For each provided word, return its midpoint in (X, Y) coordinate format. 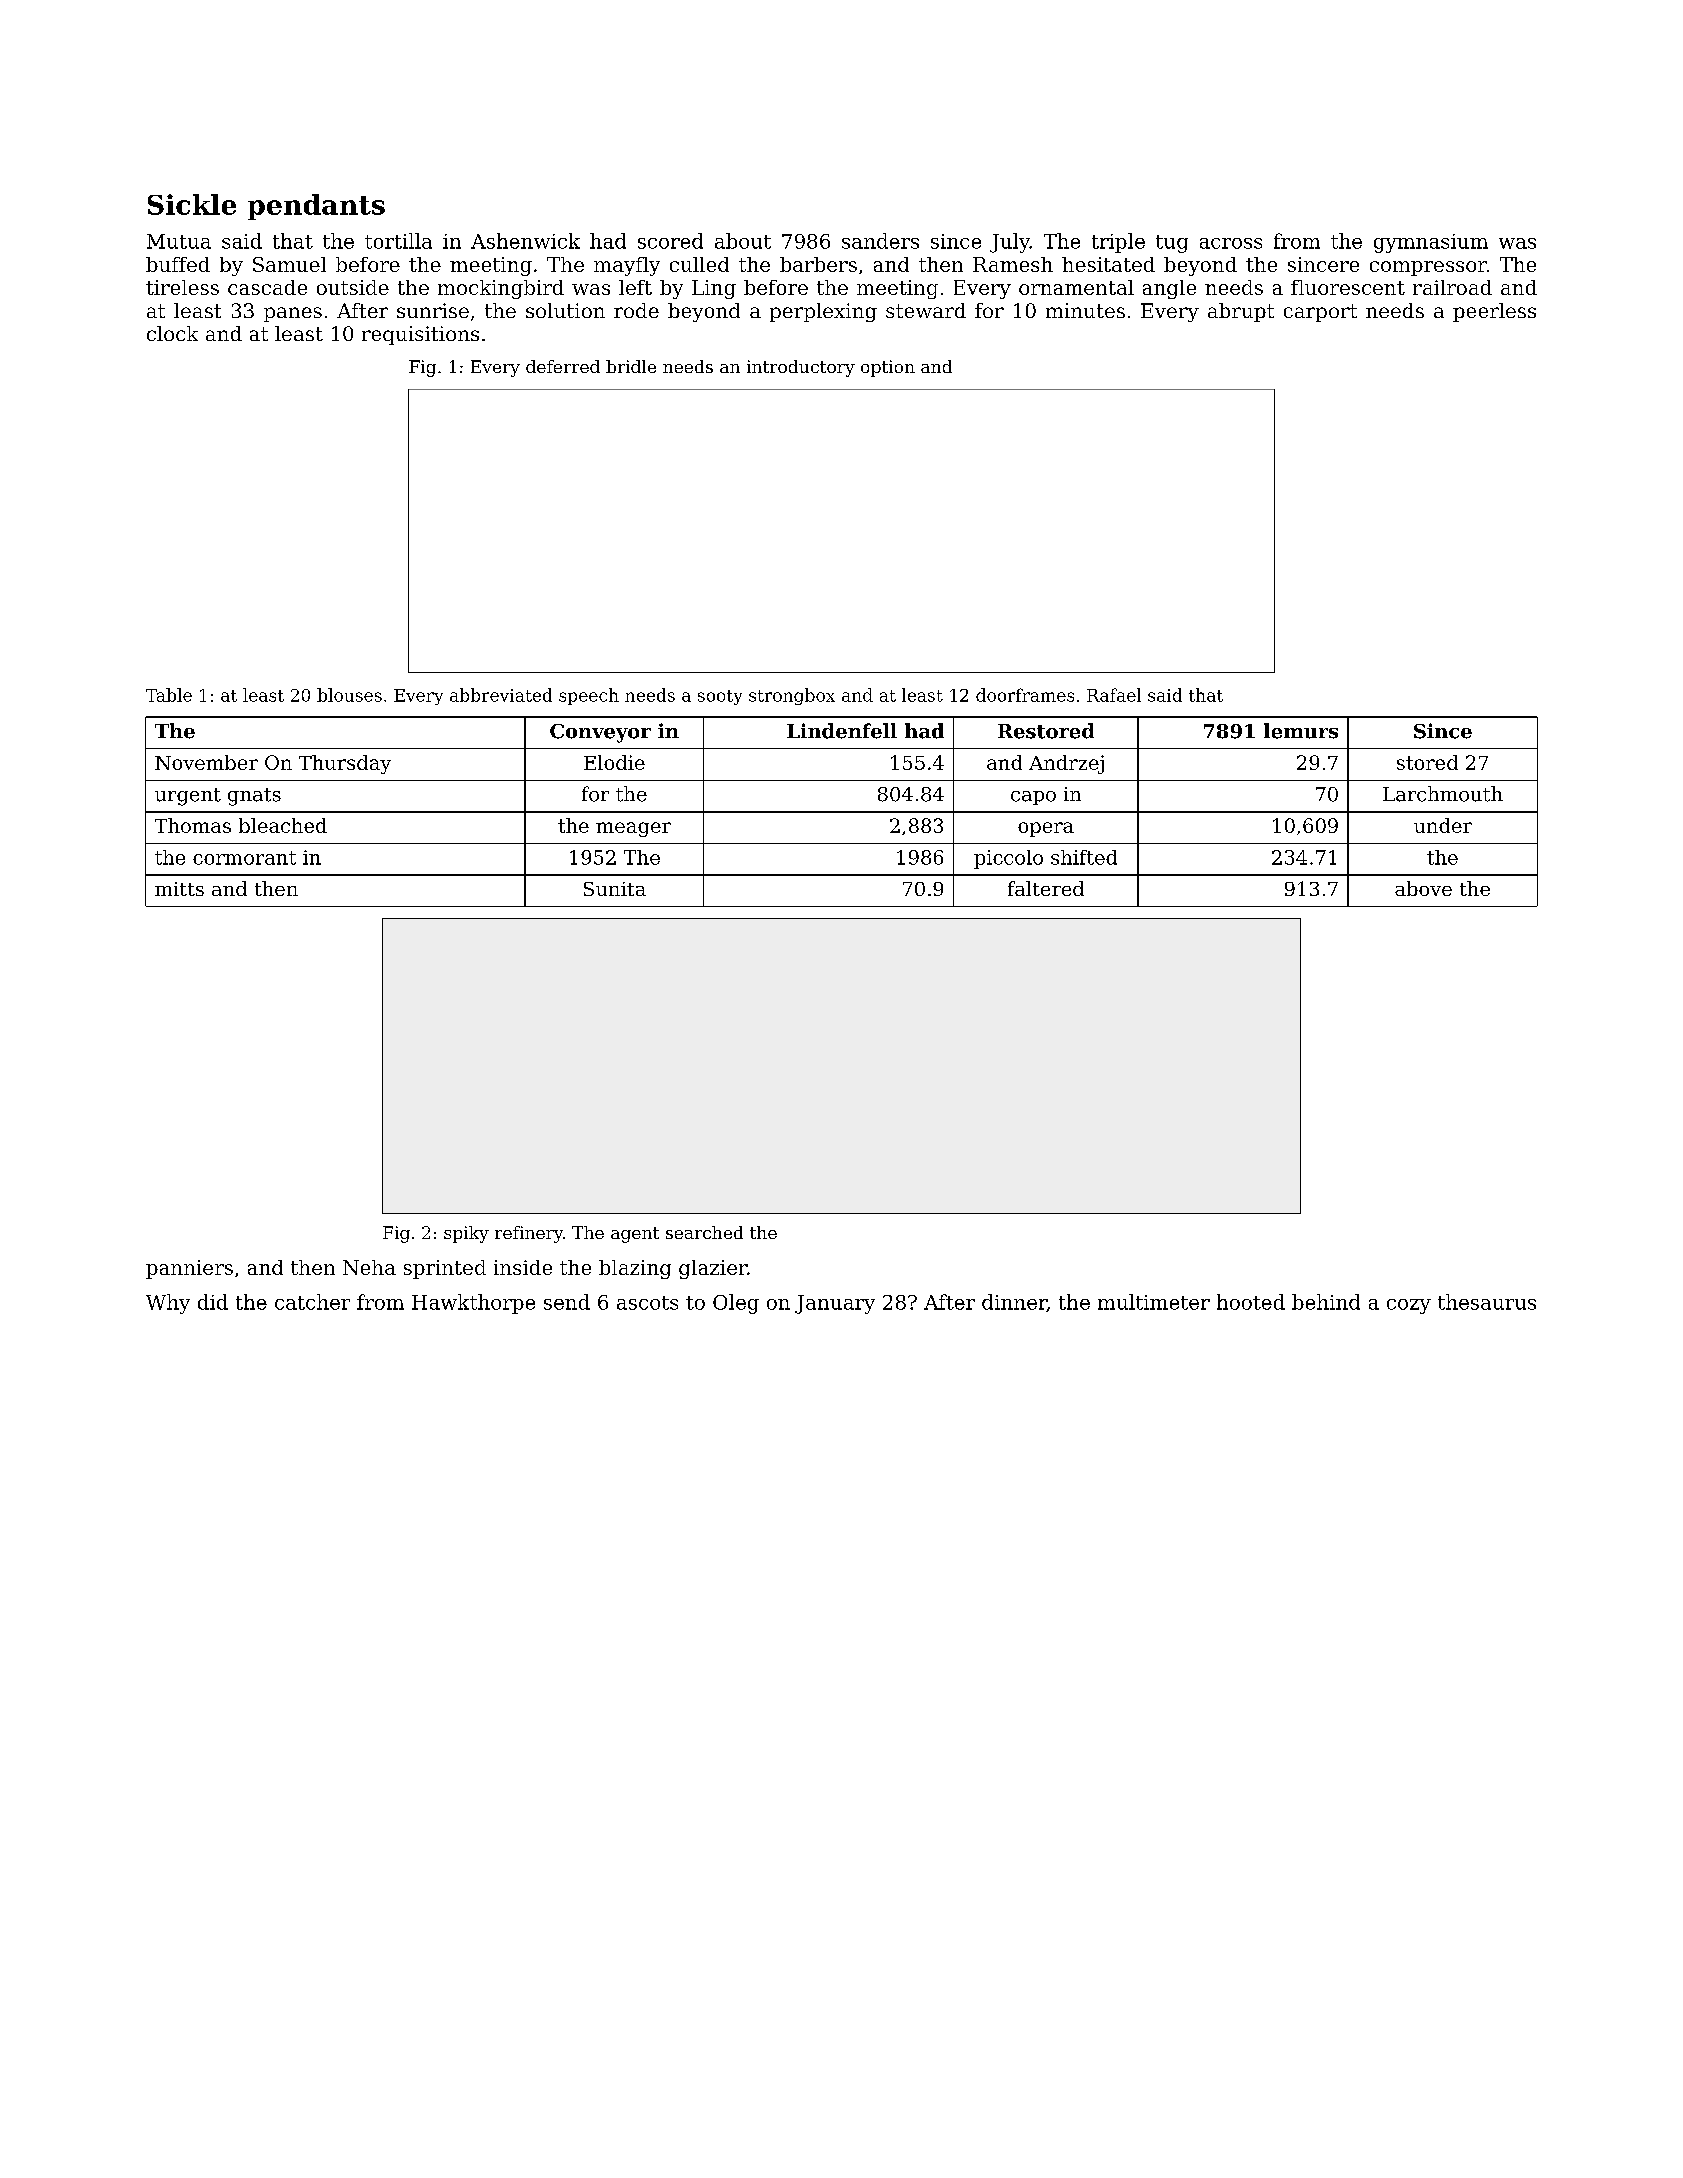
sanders (880, 241)
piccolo (1008, 859)
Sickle (192, 204)
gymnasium (1431, 243)
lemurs (1301, 731)
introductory (801, 368)
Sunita (615, 889)
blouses (349, 695)
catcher (312, 1302)
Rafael (1114, 695)
